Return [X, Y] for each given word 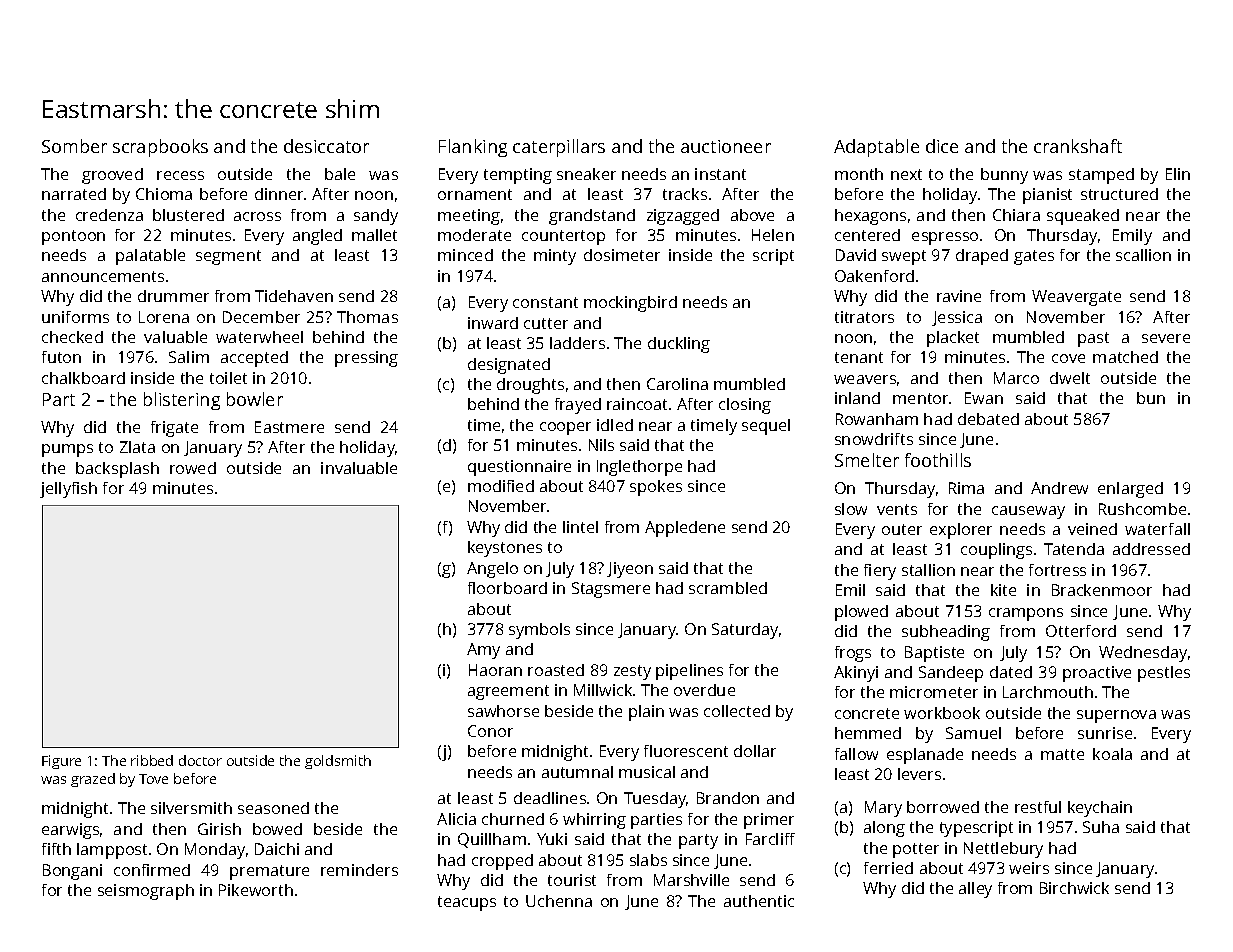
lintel [580, 527]
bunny [1004, 176]
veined [1092, 529]
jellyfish [68, 490]
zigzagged [683, 217]
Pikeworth [256, 890]
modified [501, 486]
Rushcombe [1142, 509]
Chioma [164, 194]
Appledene [685, 529]
